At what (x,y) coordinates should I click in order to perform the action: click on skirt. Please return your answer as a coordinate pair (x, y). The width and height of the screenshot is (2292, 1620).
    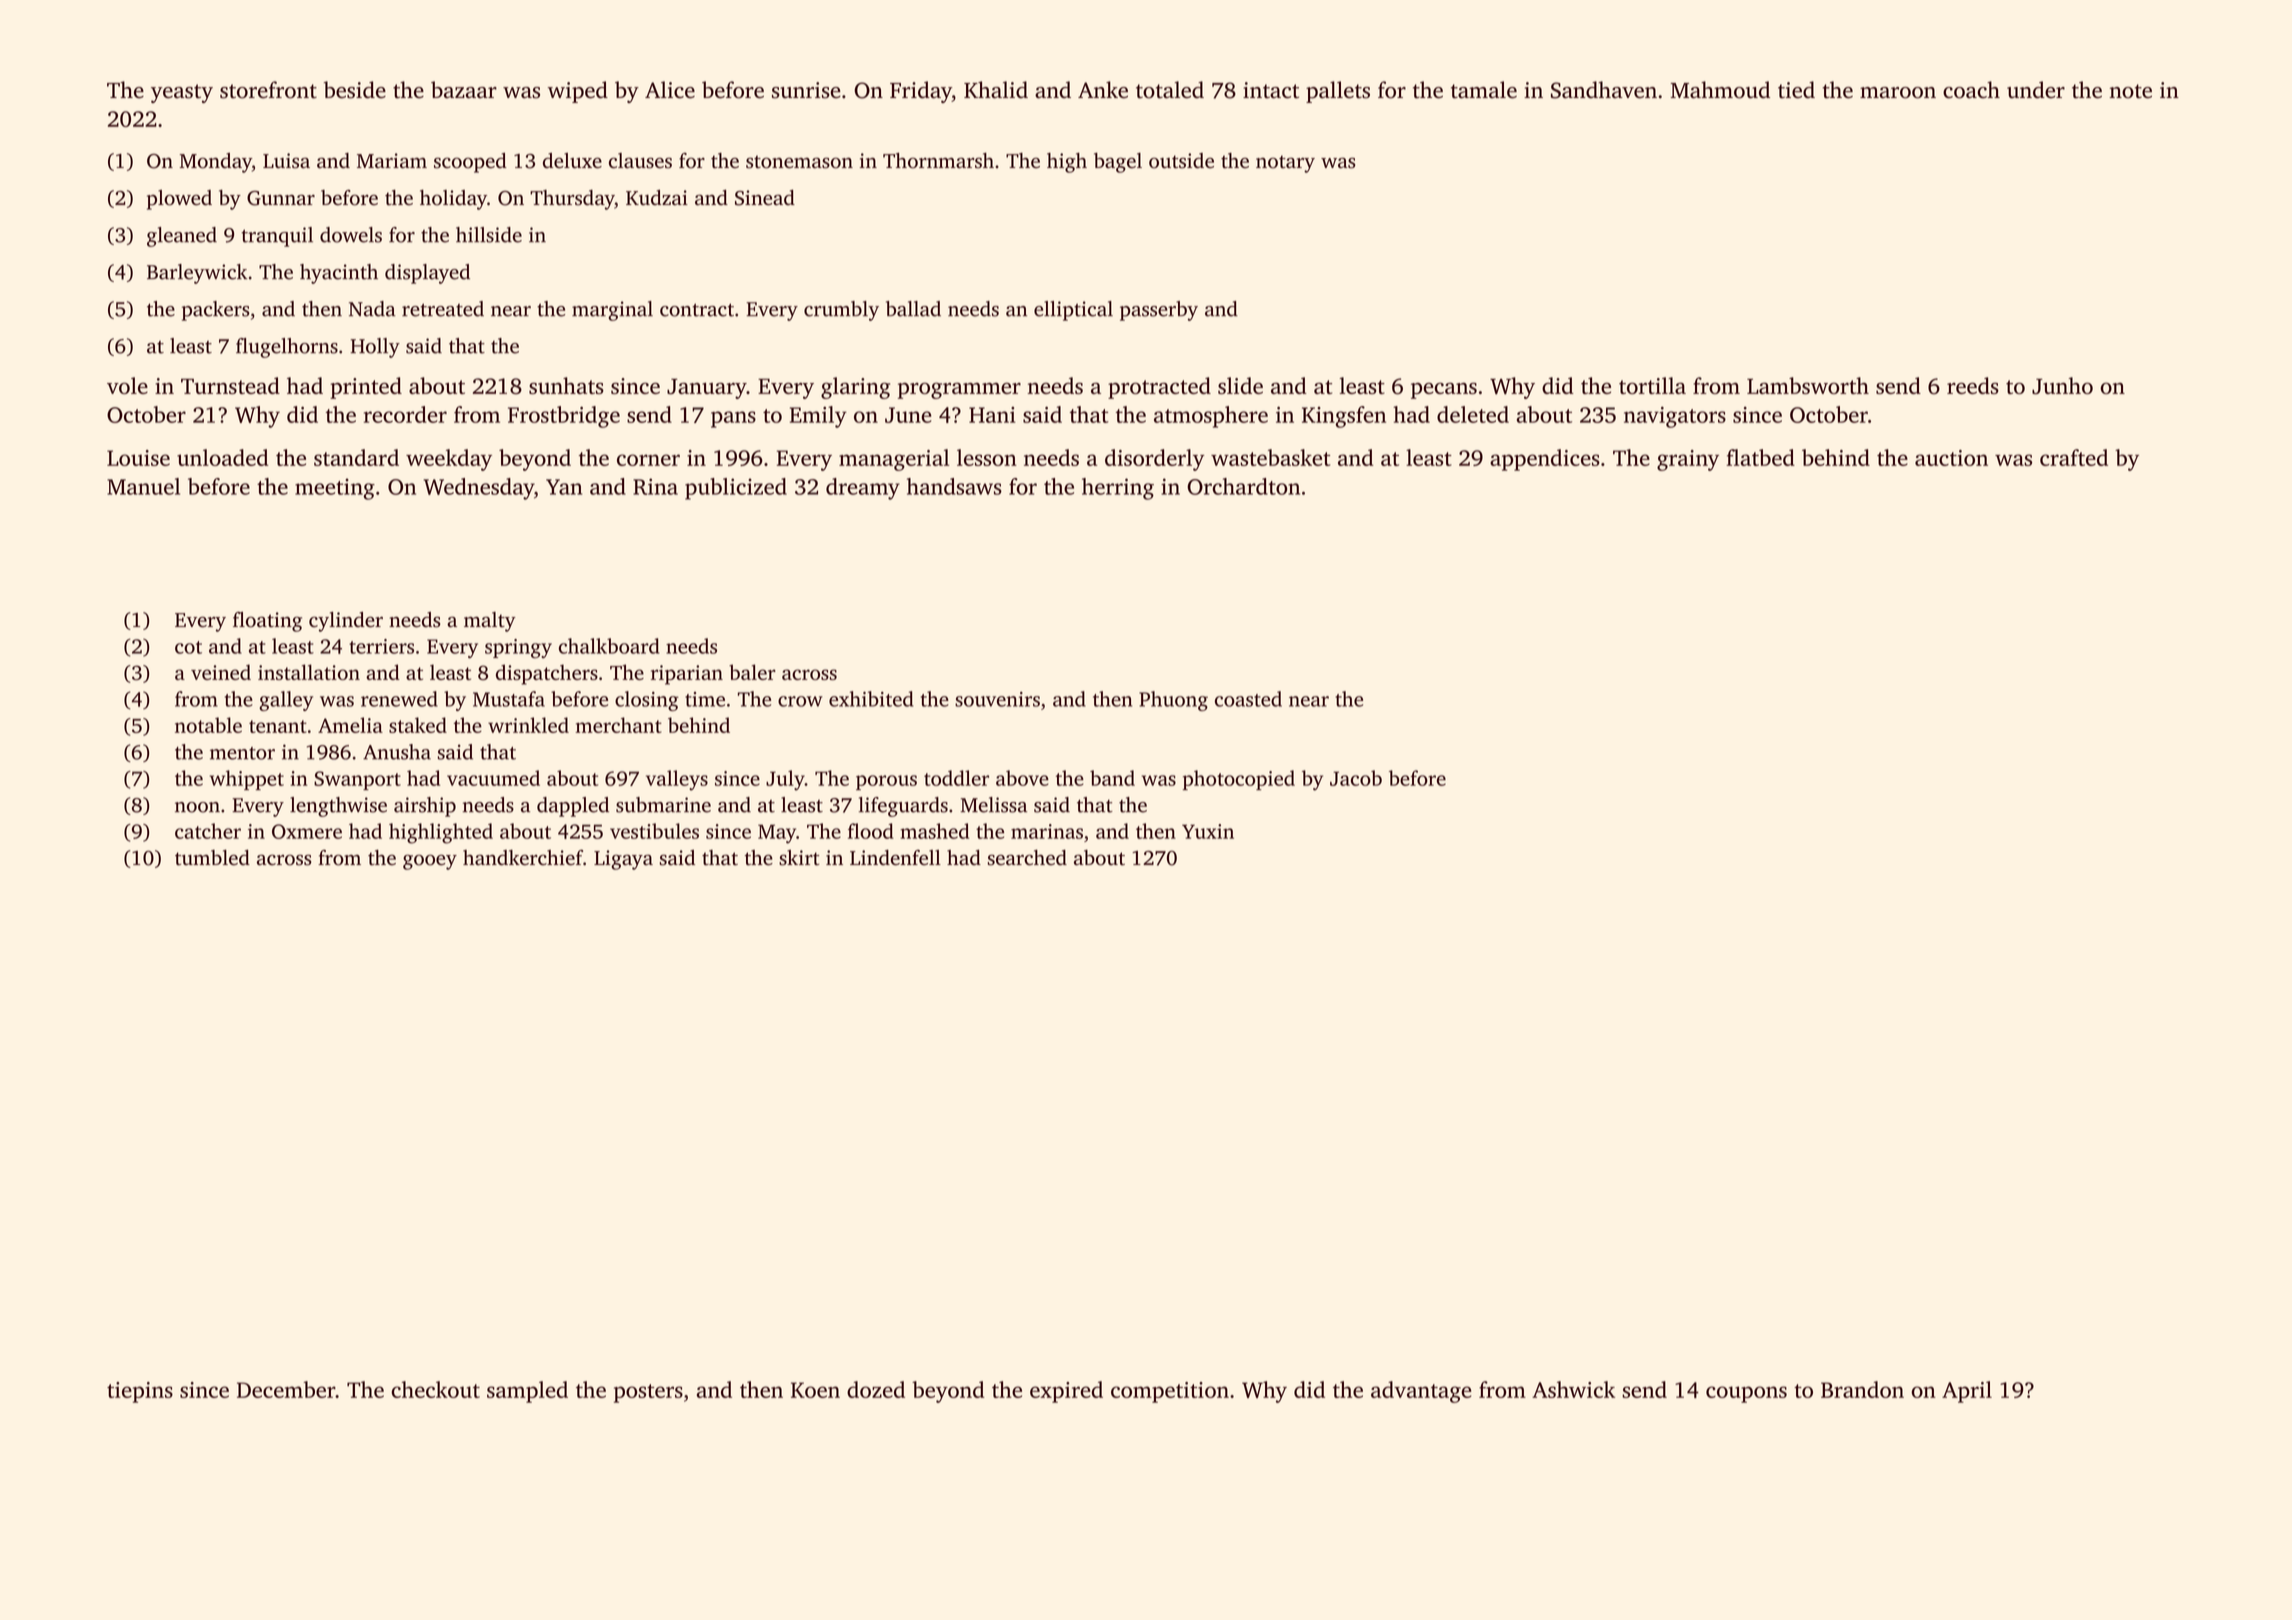
    Looking at the image, I should click on (799, 858).
